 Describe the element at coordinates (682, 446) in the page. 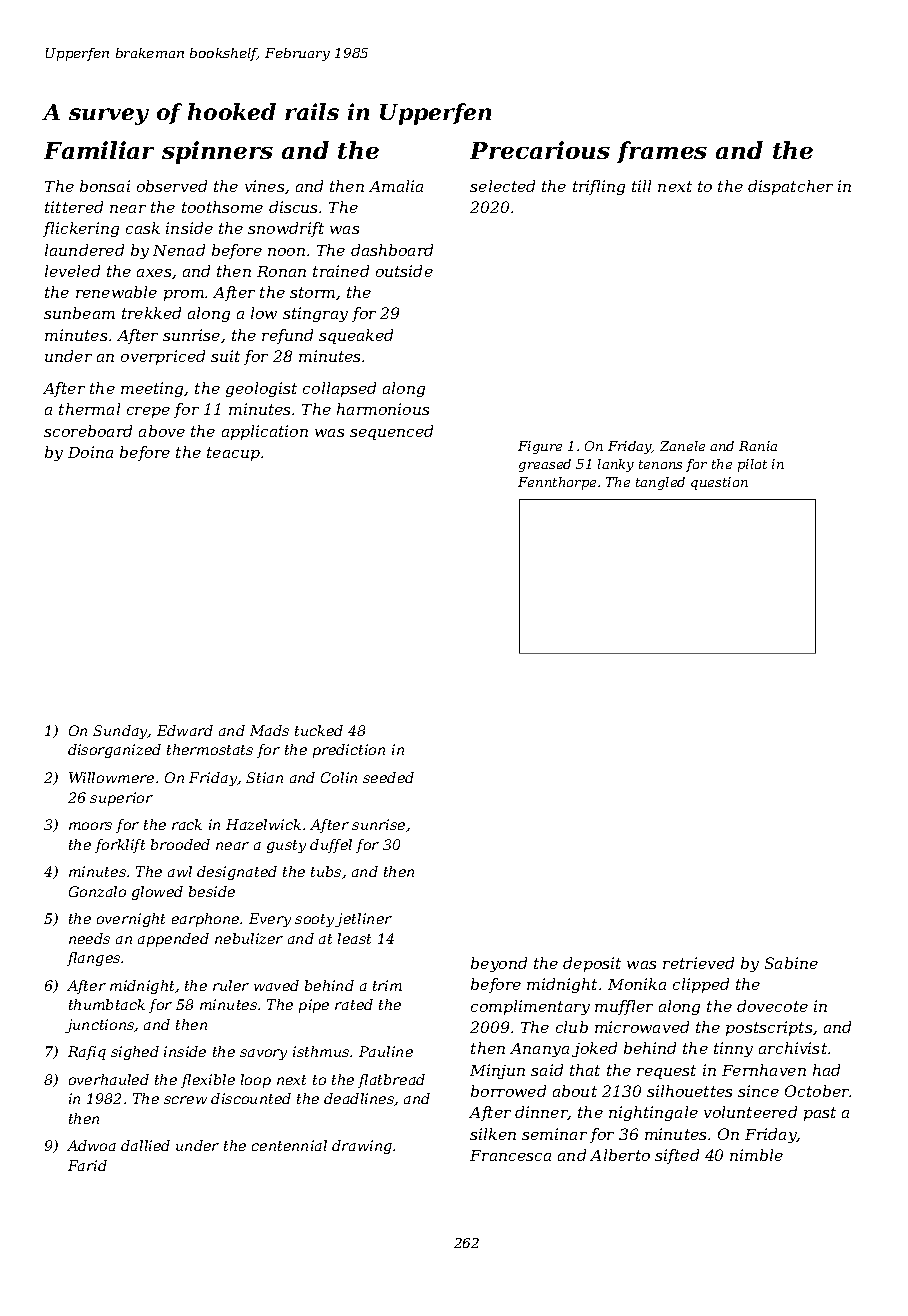

I see `Zanele` at that location.
